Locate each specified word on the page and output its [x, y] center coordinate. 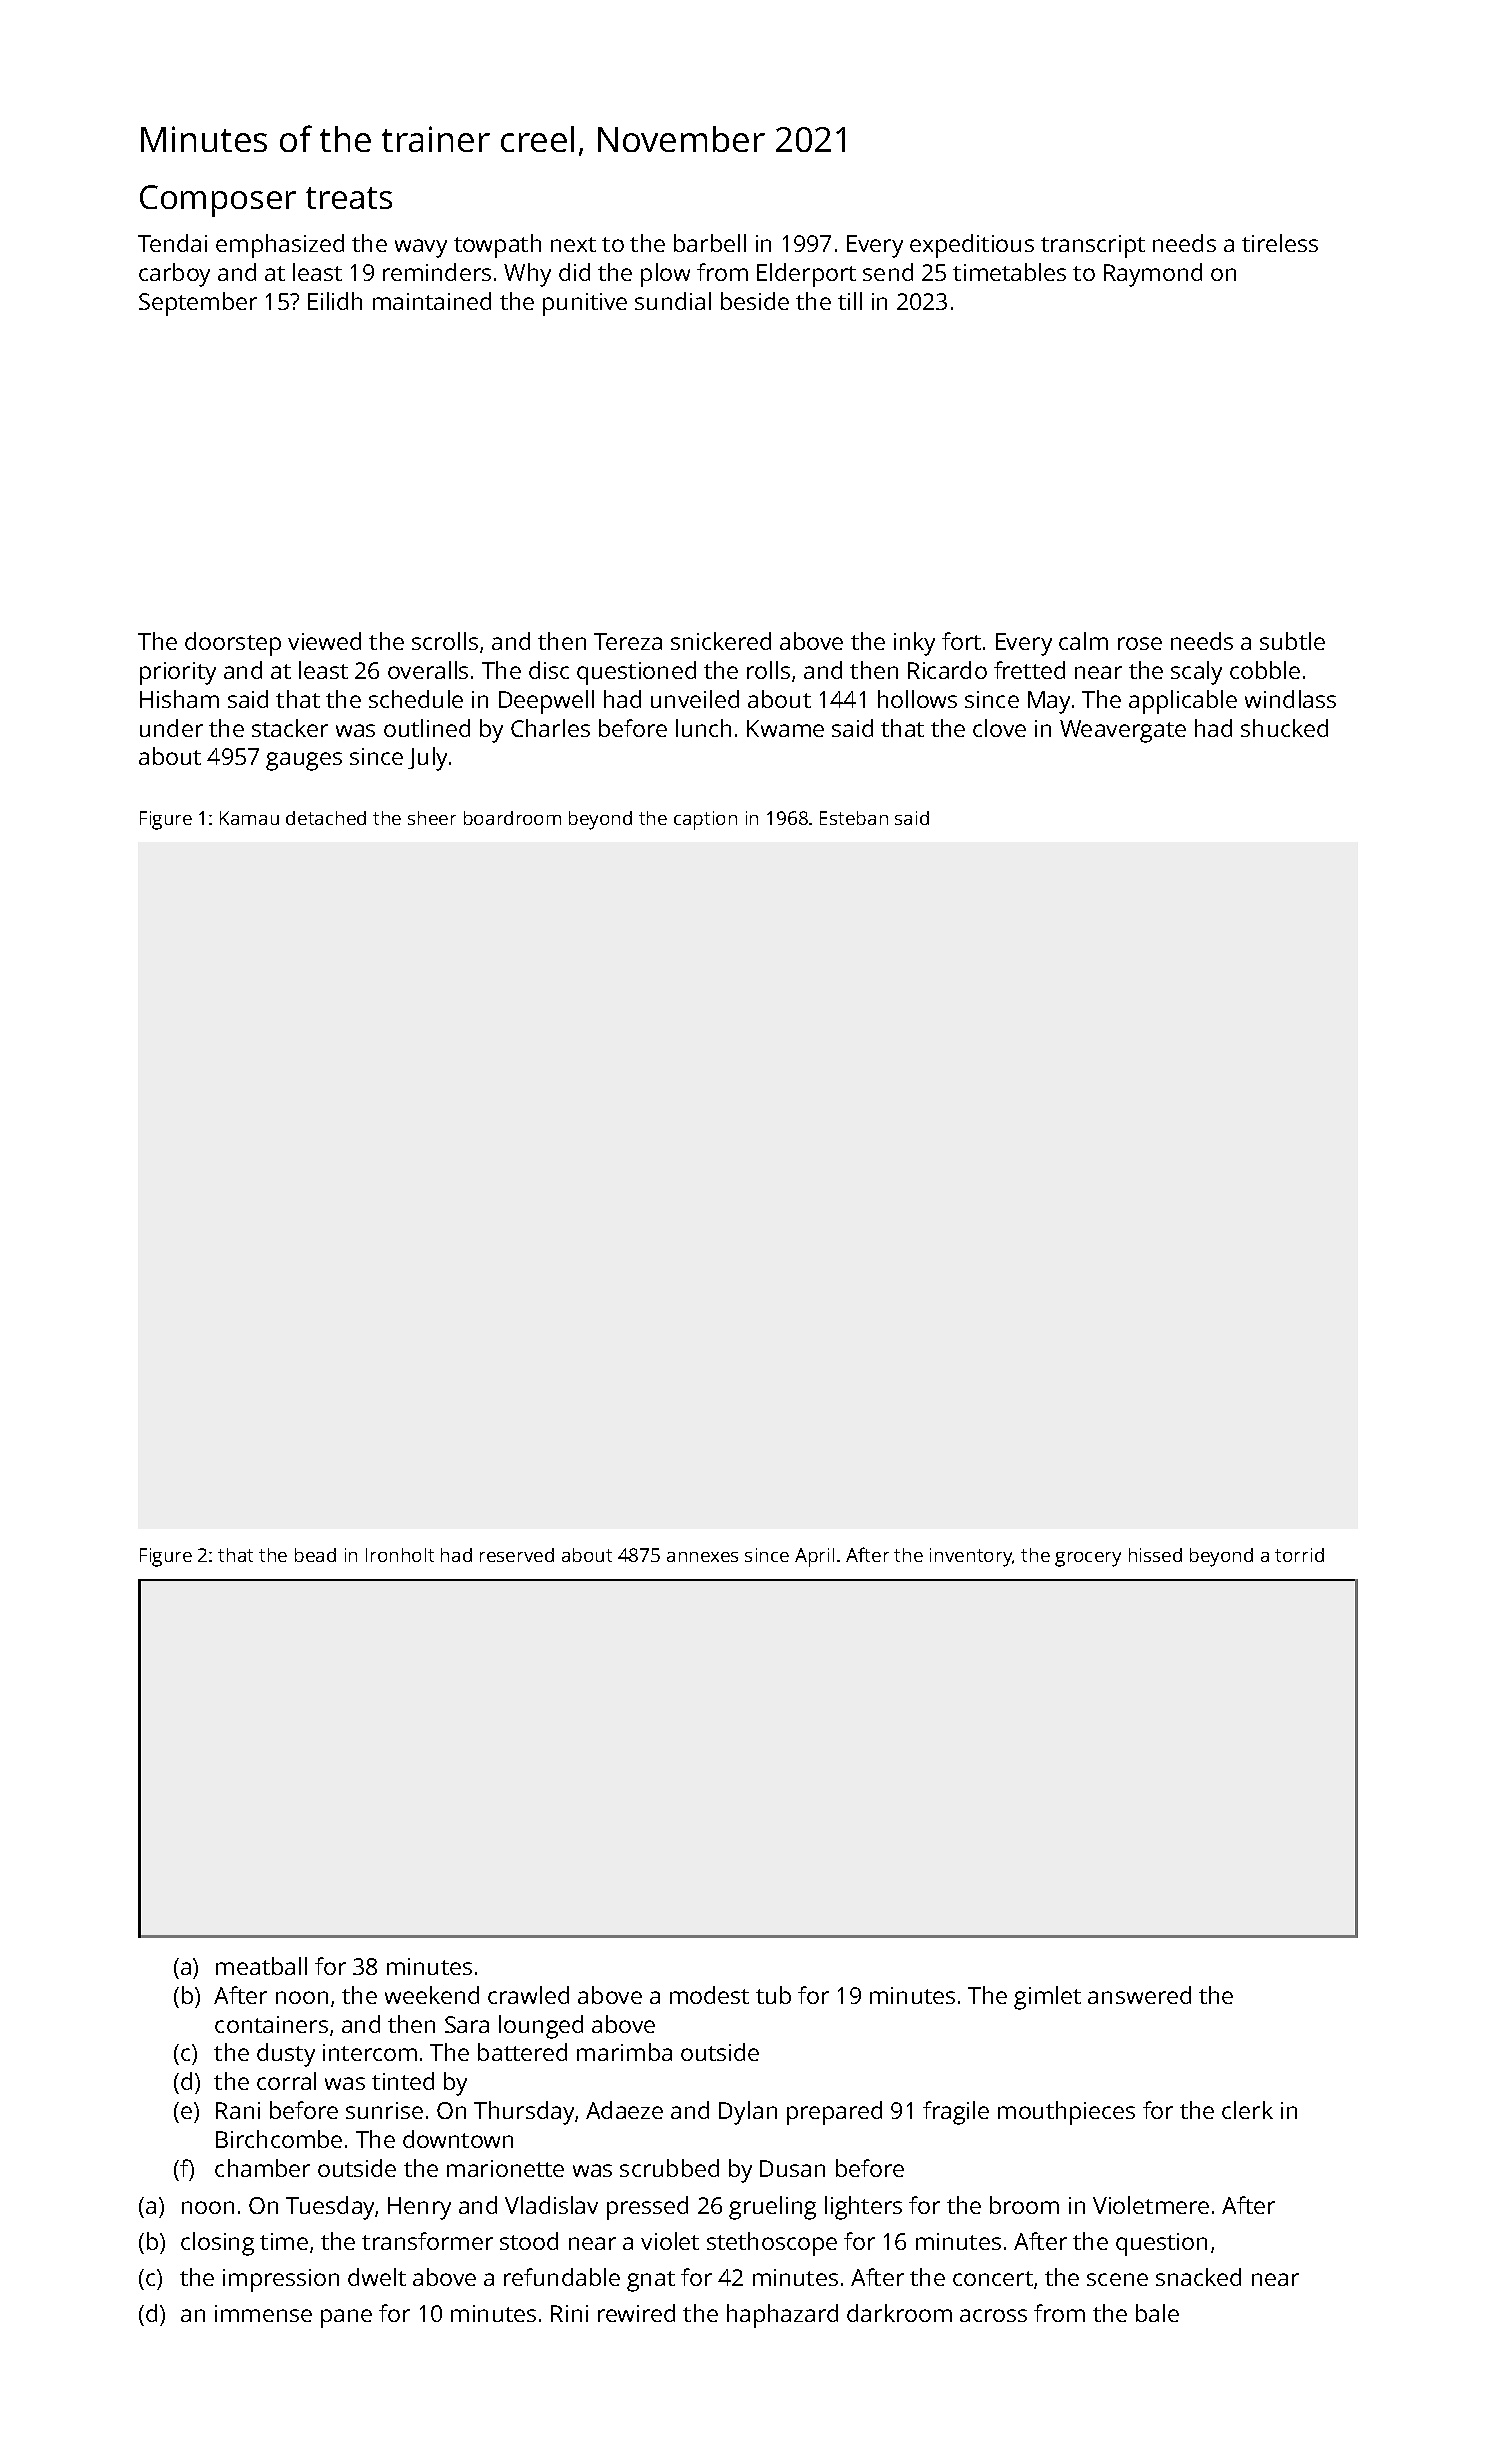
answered [1139, 1995]
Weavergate [1123, 731]
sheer [432, 818]
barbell [710, 243]
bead [315, 1555]
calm [1083, 641]
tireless [1280, 243]
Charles [550, 728]
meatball [261, 1966]
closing [217, 2244]
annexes [702, 1557]
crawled [528, 1995]
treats [349, 198]
